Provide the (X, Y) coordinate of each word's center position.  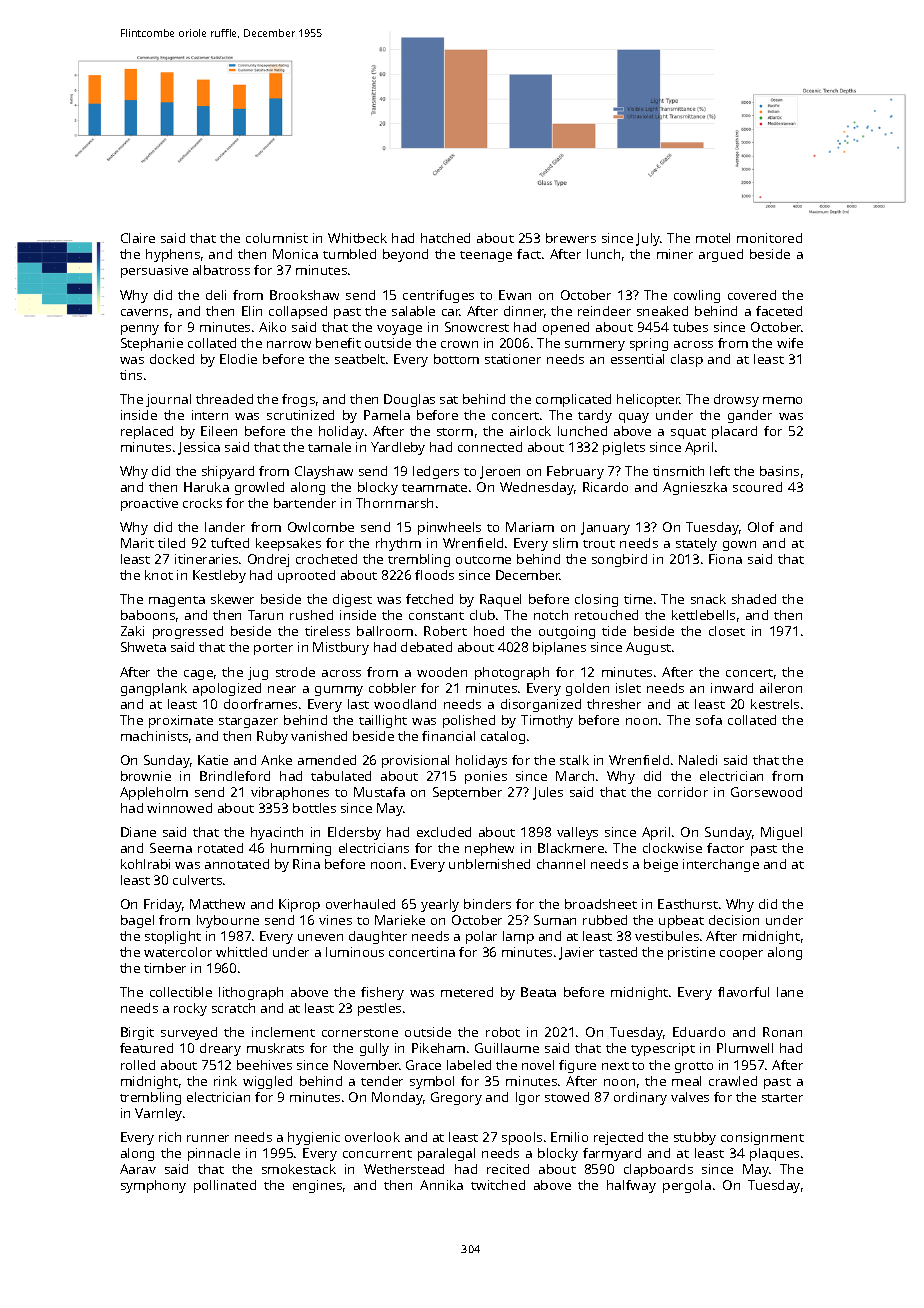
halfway (631, 1186)
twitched (498, 1185)
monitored (769, 238)
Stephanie (152, 344)
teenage (486, 256)
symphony (153, 1186)
